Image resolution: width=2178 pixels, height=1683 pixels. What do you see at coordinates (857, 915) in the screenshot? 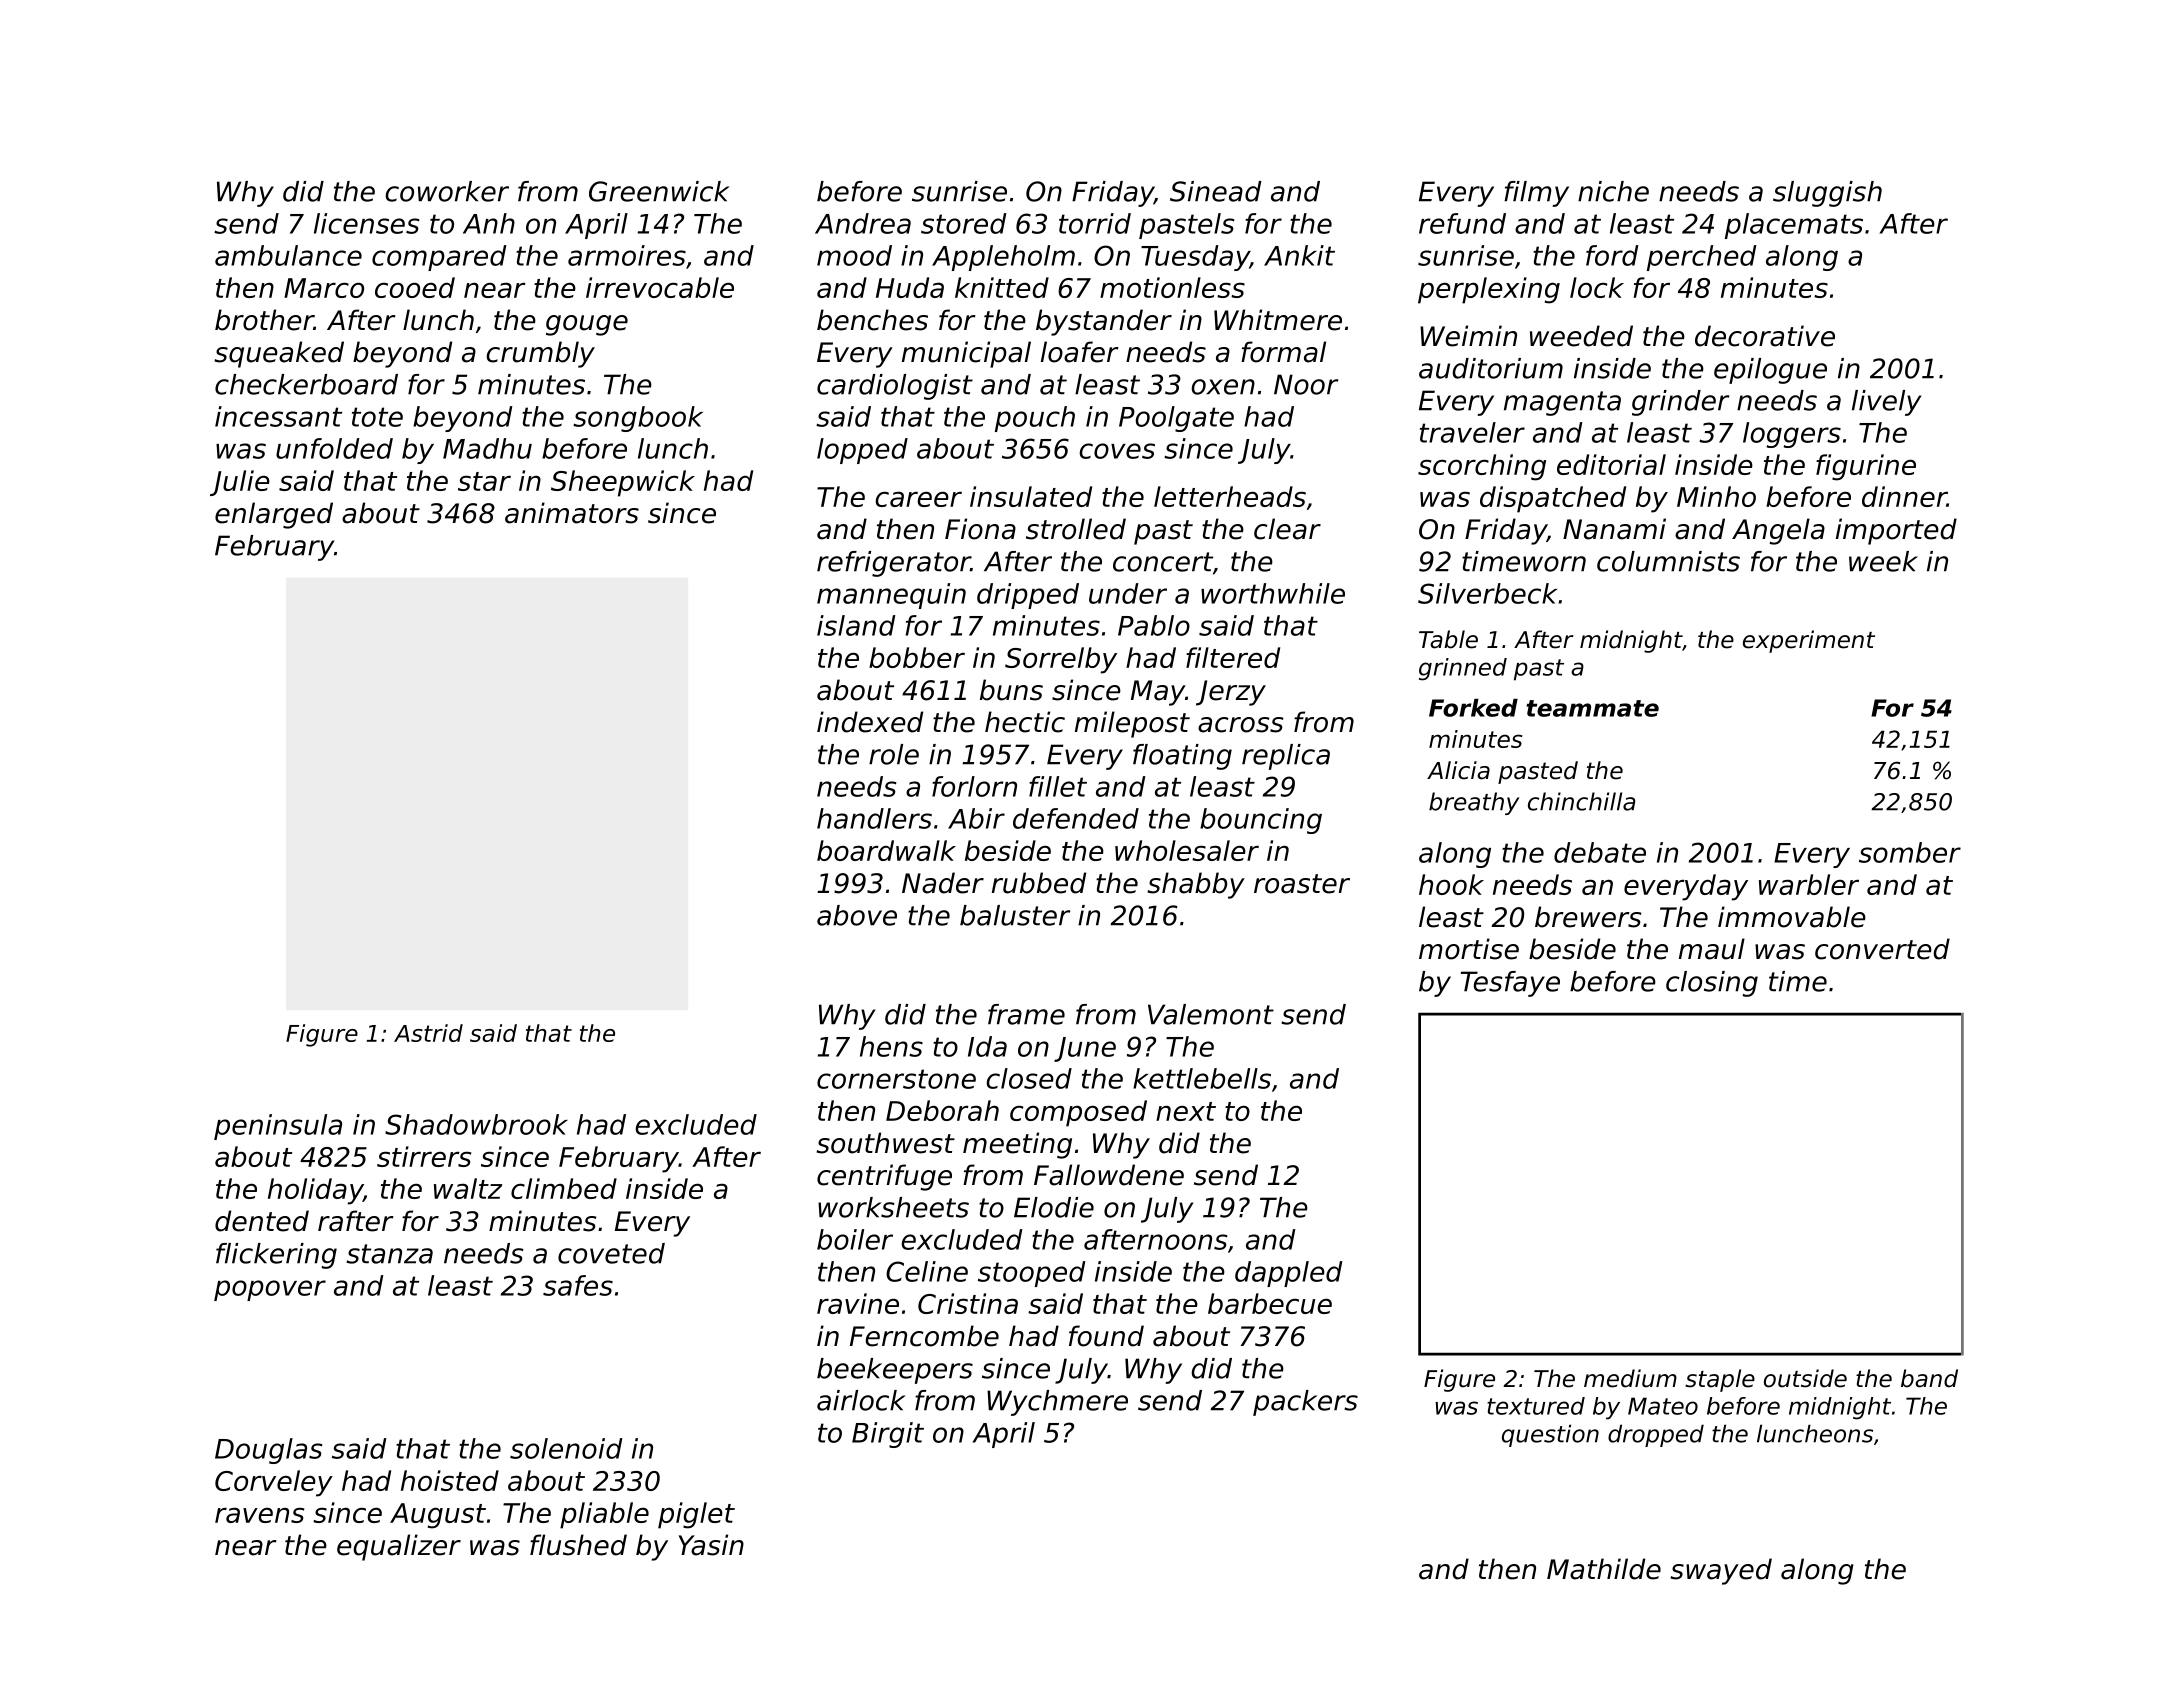
I see `above` at bounding box center [857, 915].
